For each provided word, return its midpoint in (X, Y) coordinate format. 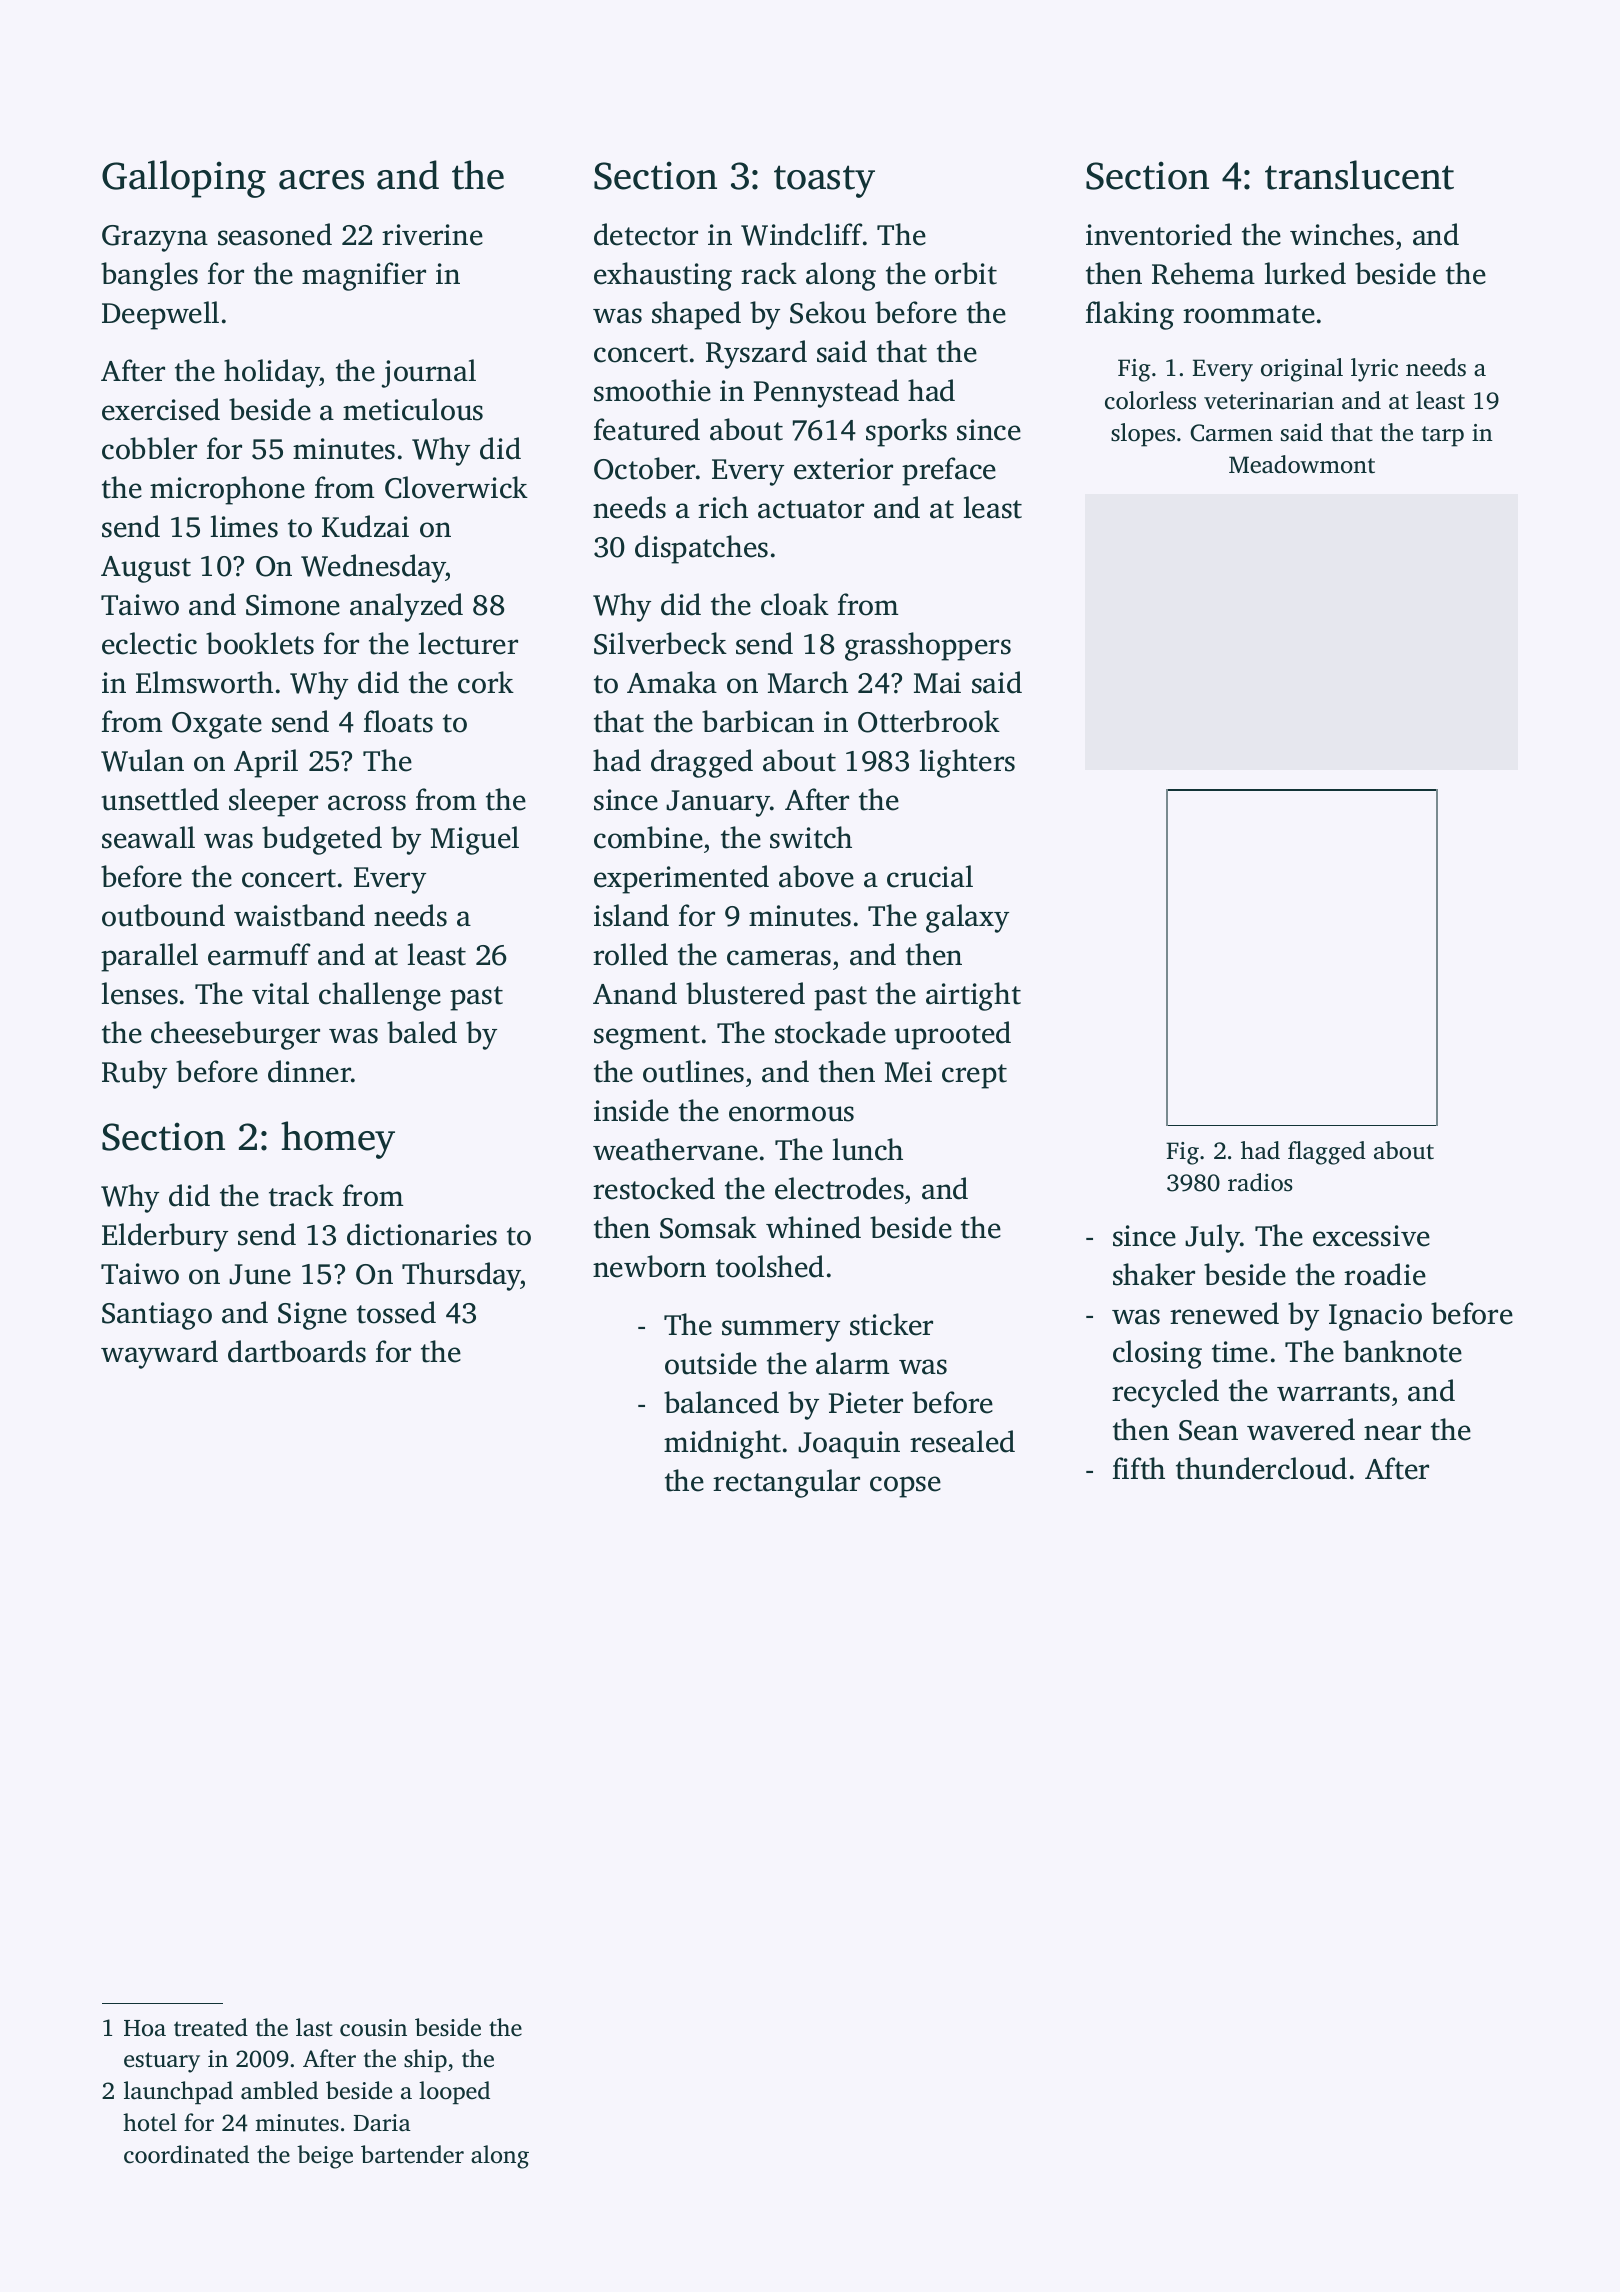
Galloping (184, 179)
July (1212, 1238)
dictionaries (422, 1234)
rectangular (786, 1483)
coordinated (186, 2154)
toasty (824, 181)
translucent (1359, 175)
